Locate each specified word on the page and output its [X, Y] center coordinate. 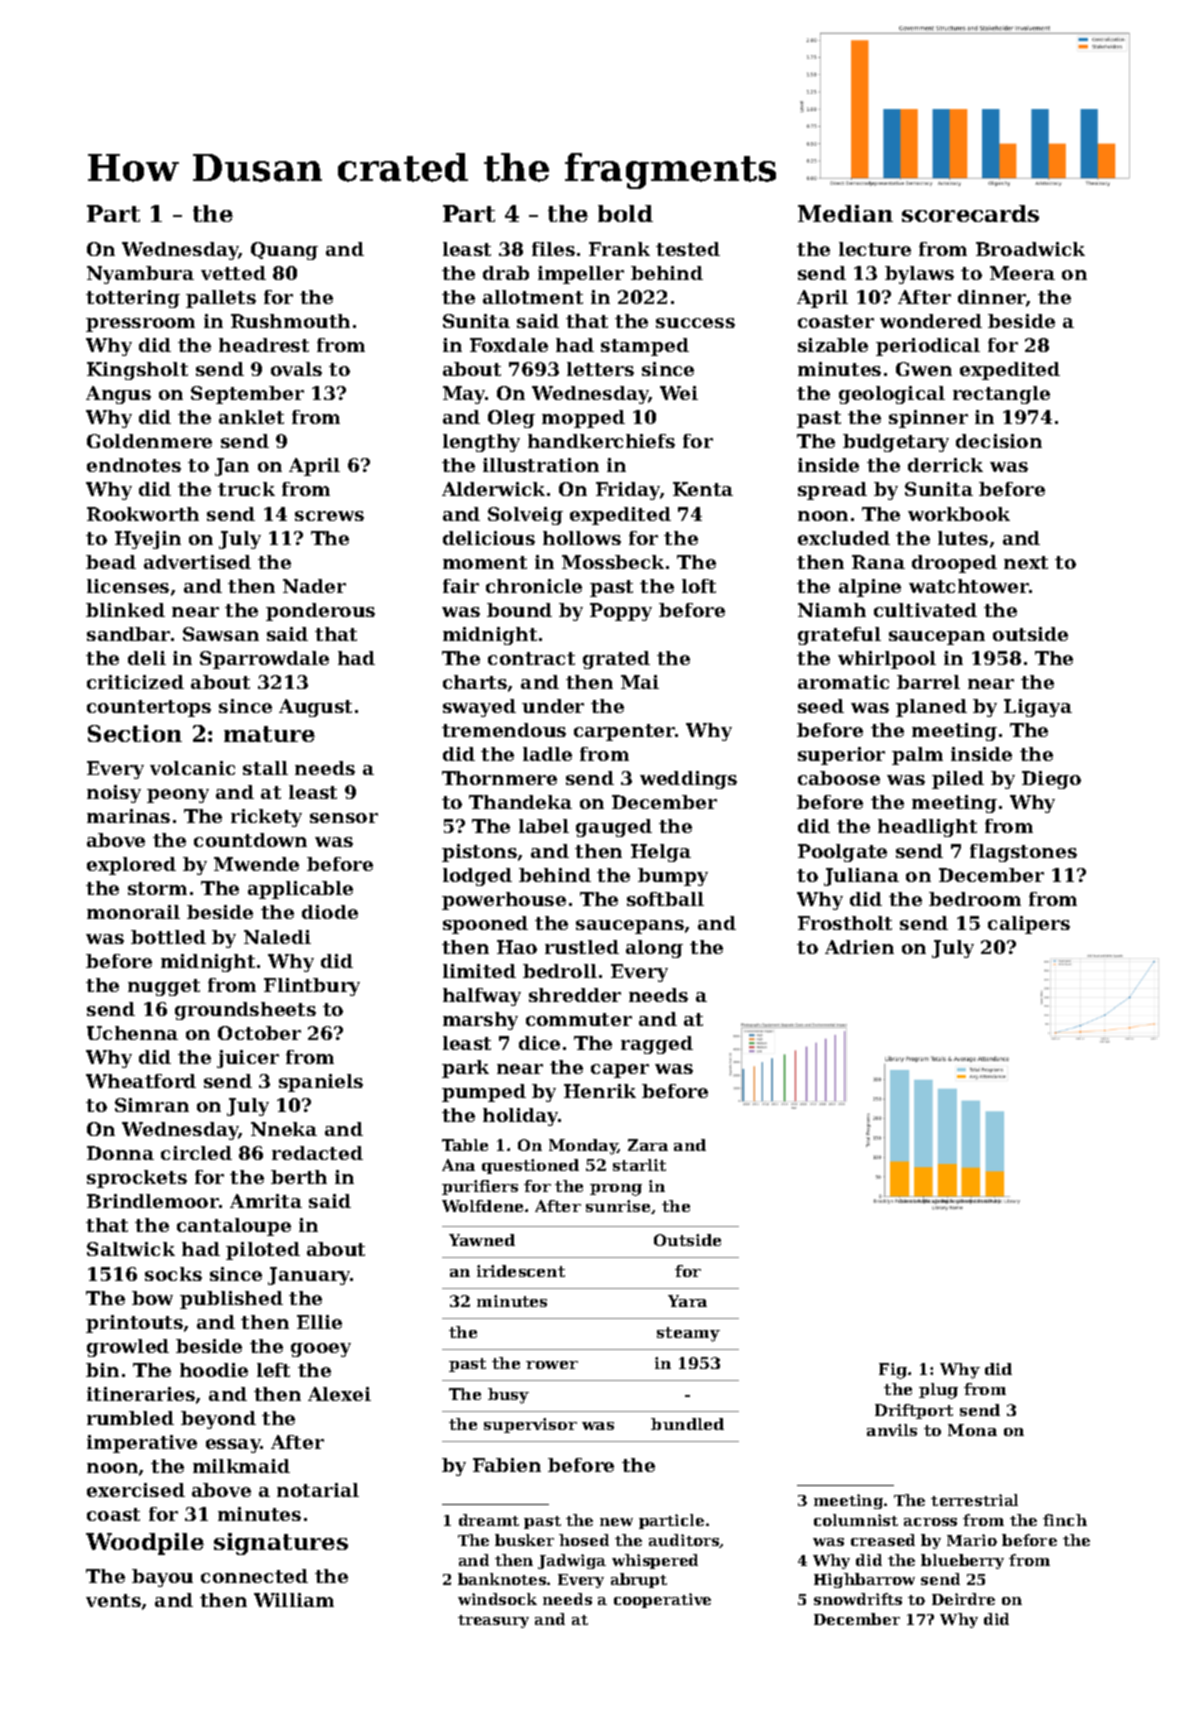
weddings [688, 780]
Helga [661, 853]
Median [845, 213]
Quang [284, 251]
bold [625, 213]
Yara [687, 1301]
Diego [1051, 780]
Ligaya [1038, 708]
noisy [114, 794]
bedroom [975, 899]
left [273, 1370]
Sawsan [221, 634]
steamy [688, 1334]
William [294, 1600]
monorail [133, 912]
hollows [582, 538]
